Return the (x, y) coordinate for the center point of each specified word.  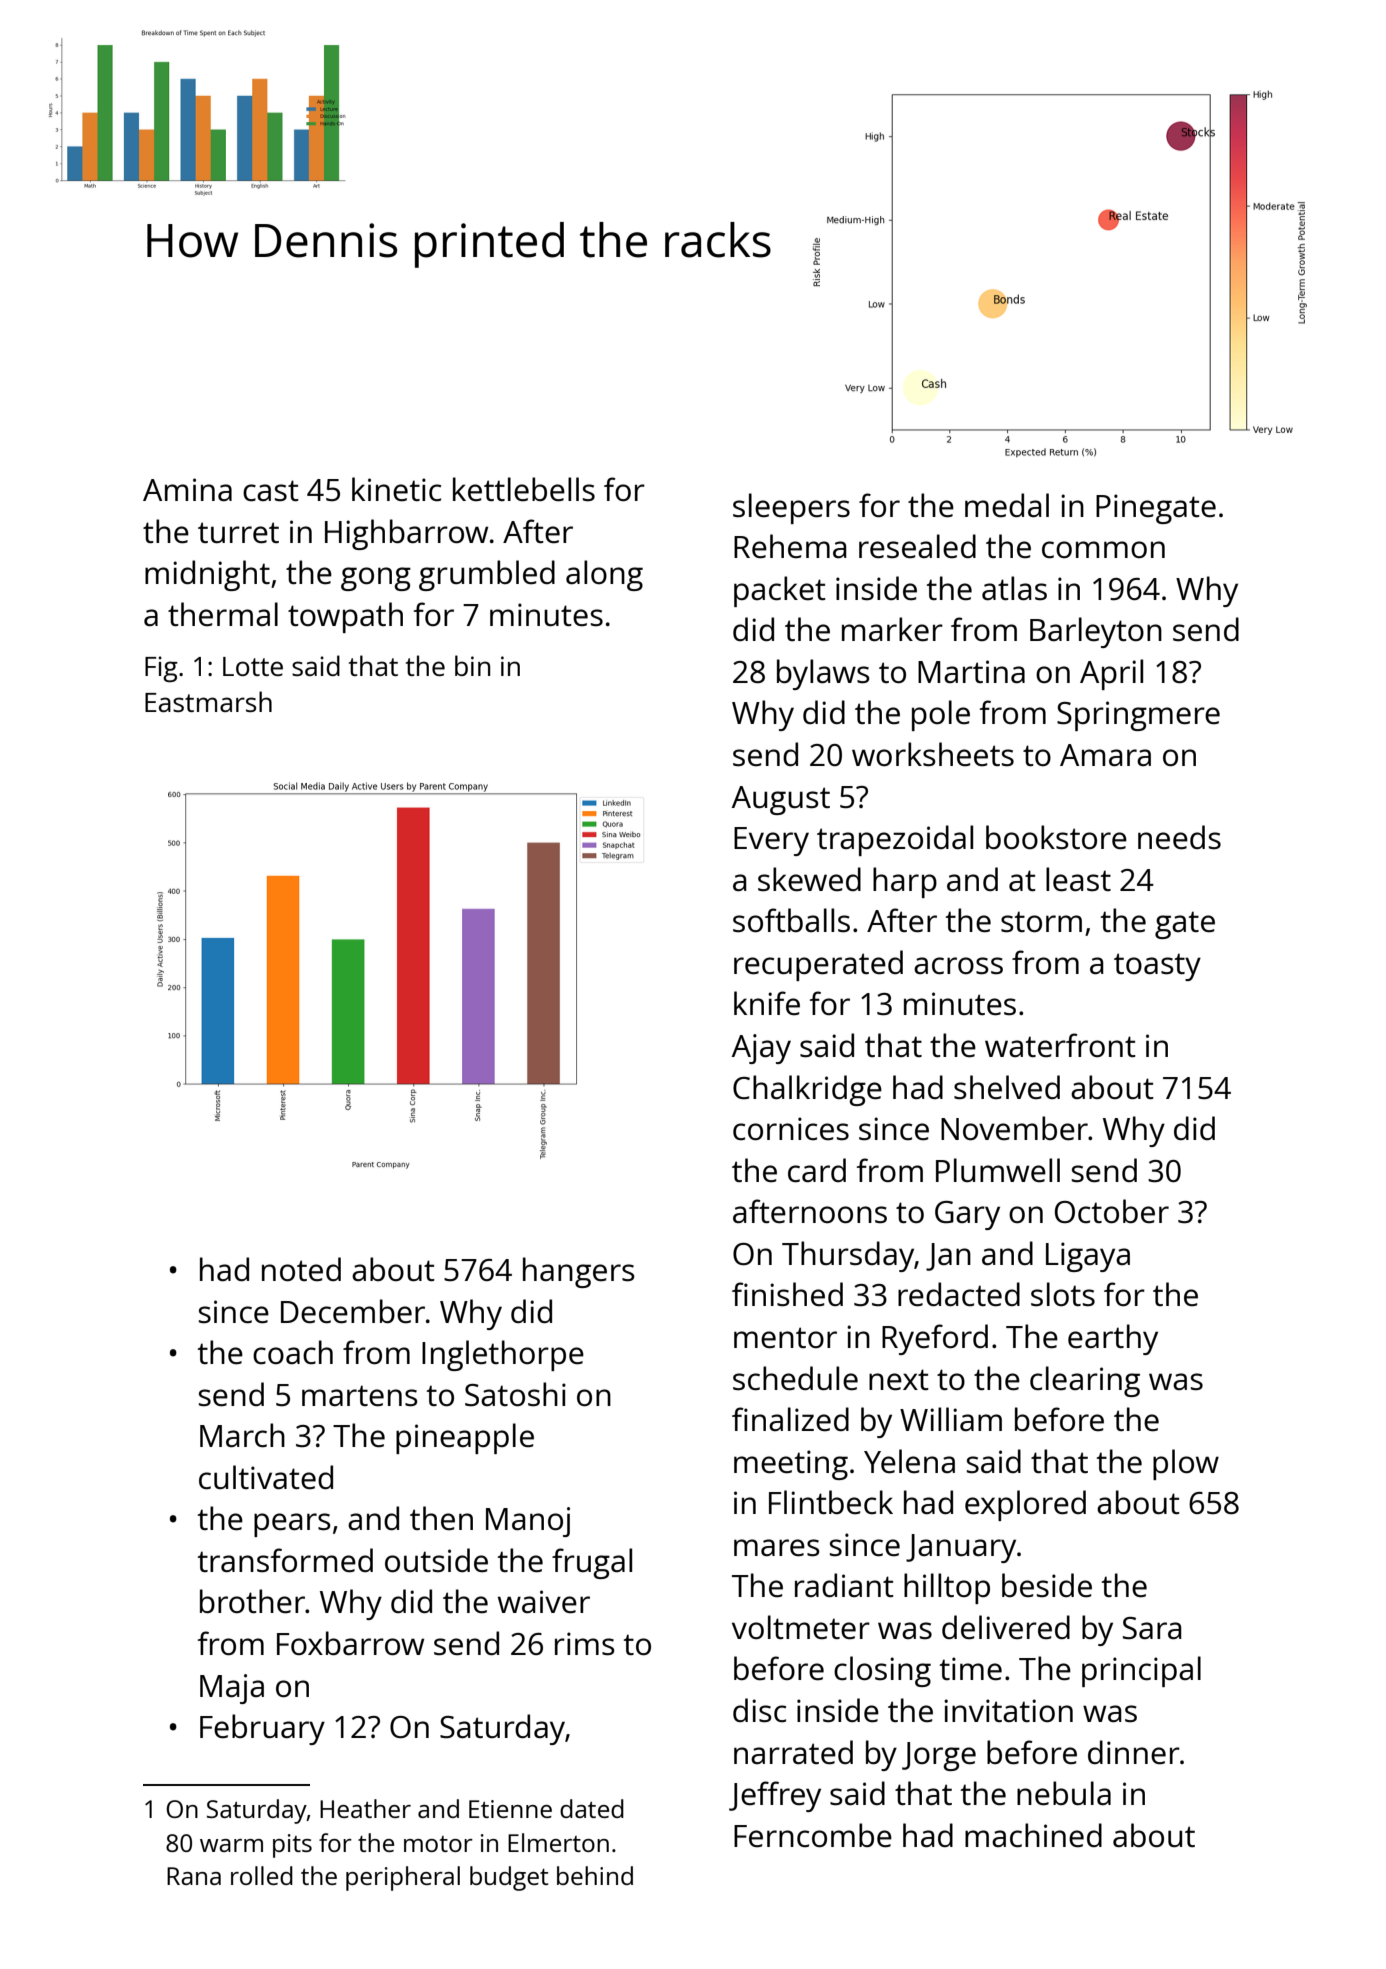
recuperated (818, 965)
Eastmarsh (208, 701)
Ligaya (1088, 1257)
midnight (207, 575)
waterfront (1060, 1045)
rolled (262, 1875)
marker (892, 629)
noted (301, 1269)
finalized (790, 1419)
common (1103, 550)
